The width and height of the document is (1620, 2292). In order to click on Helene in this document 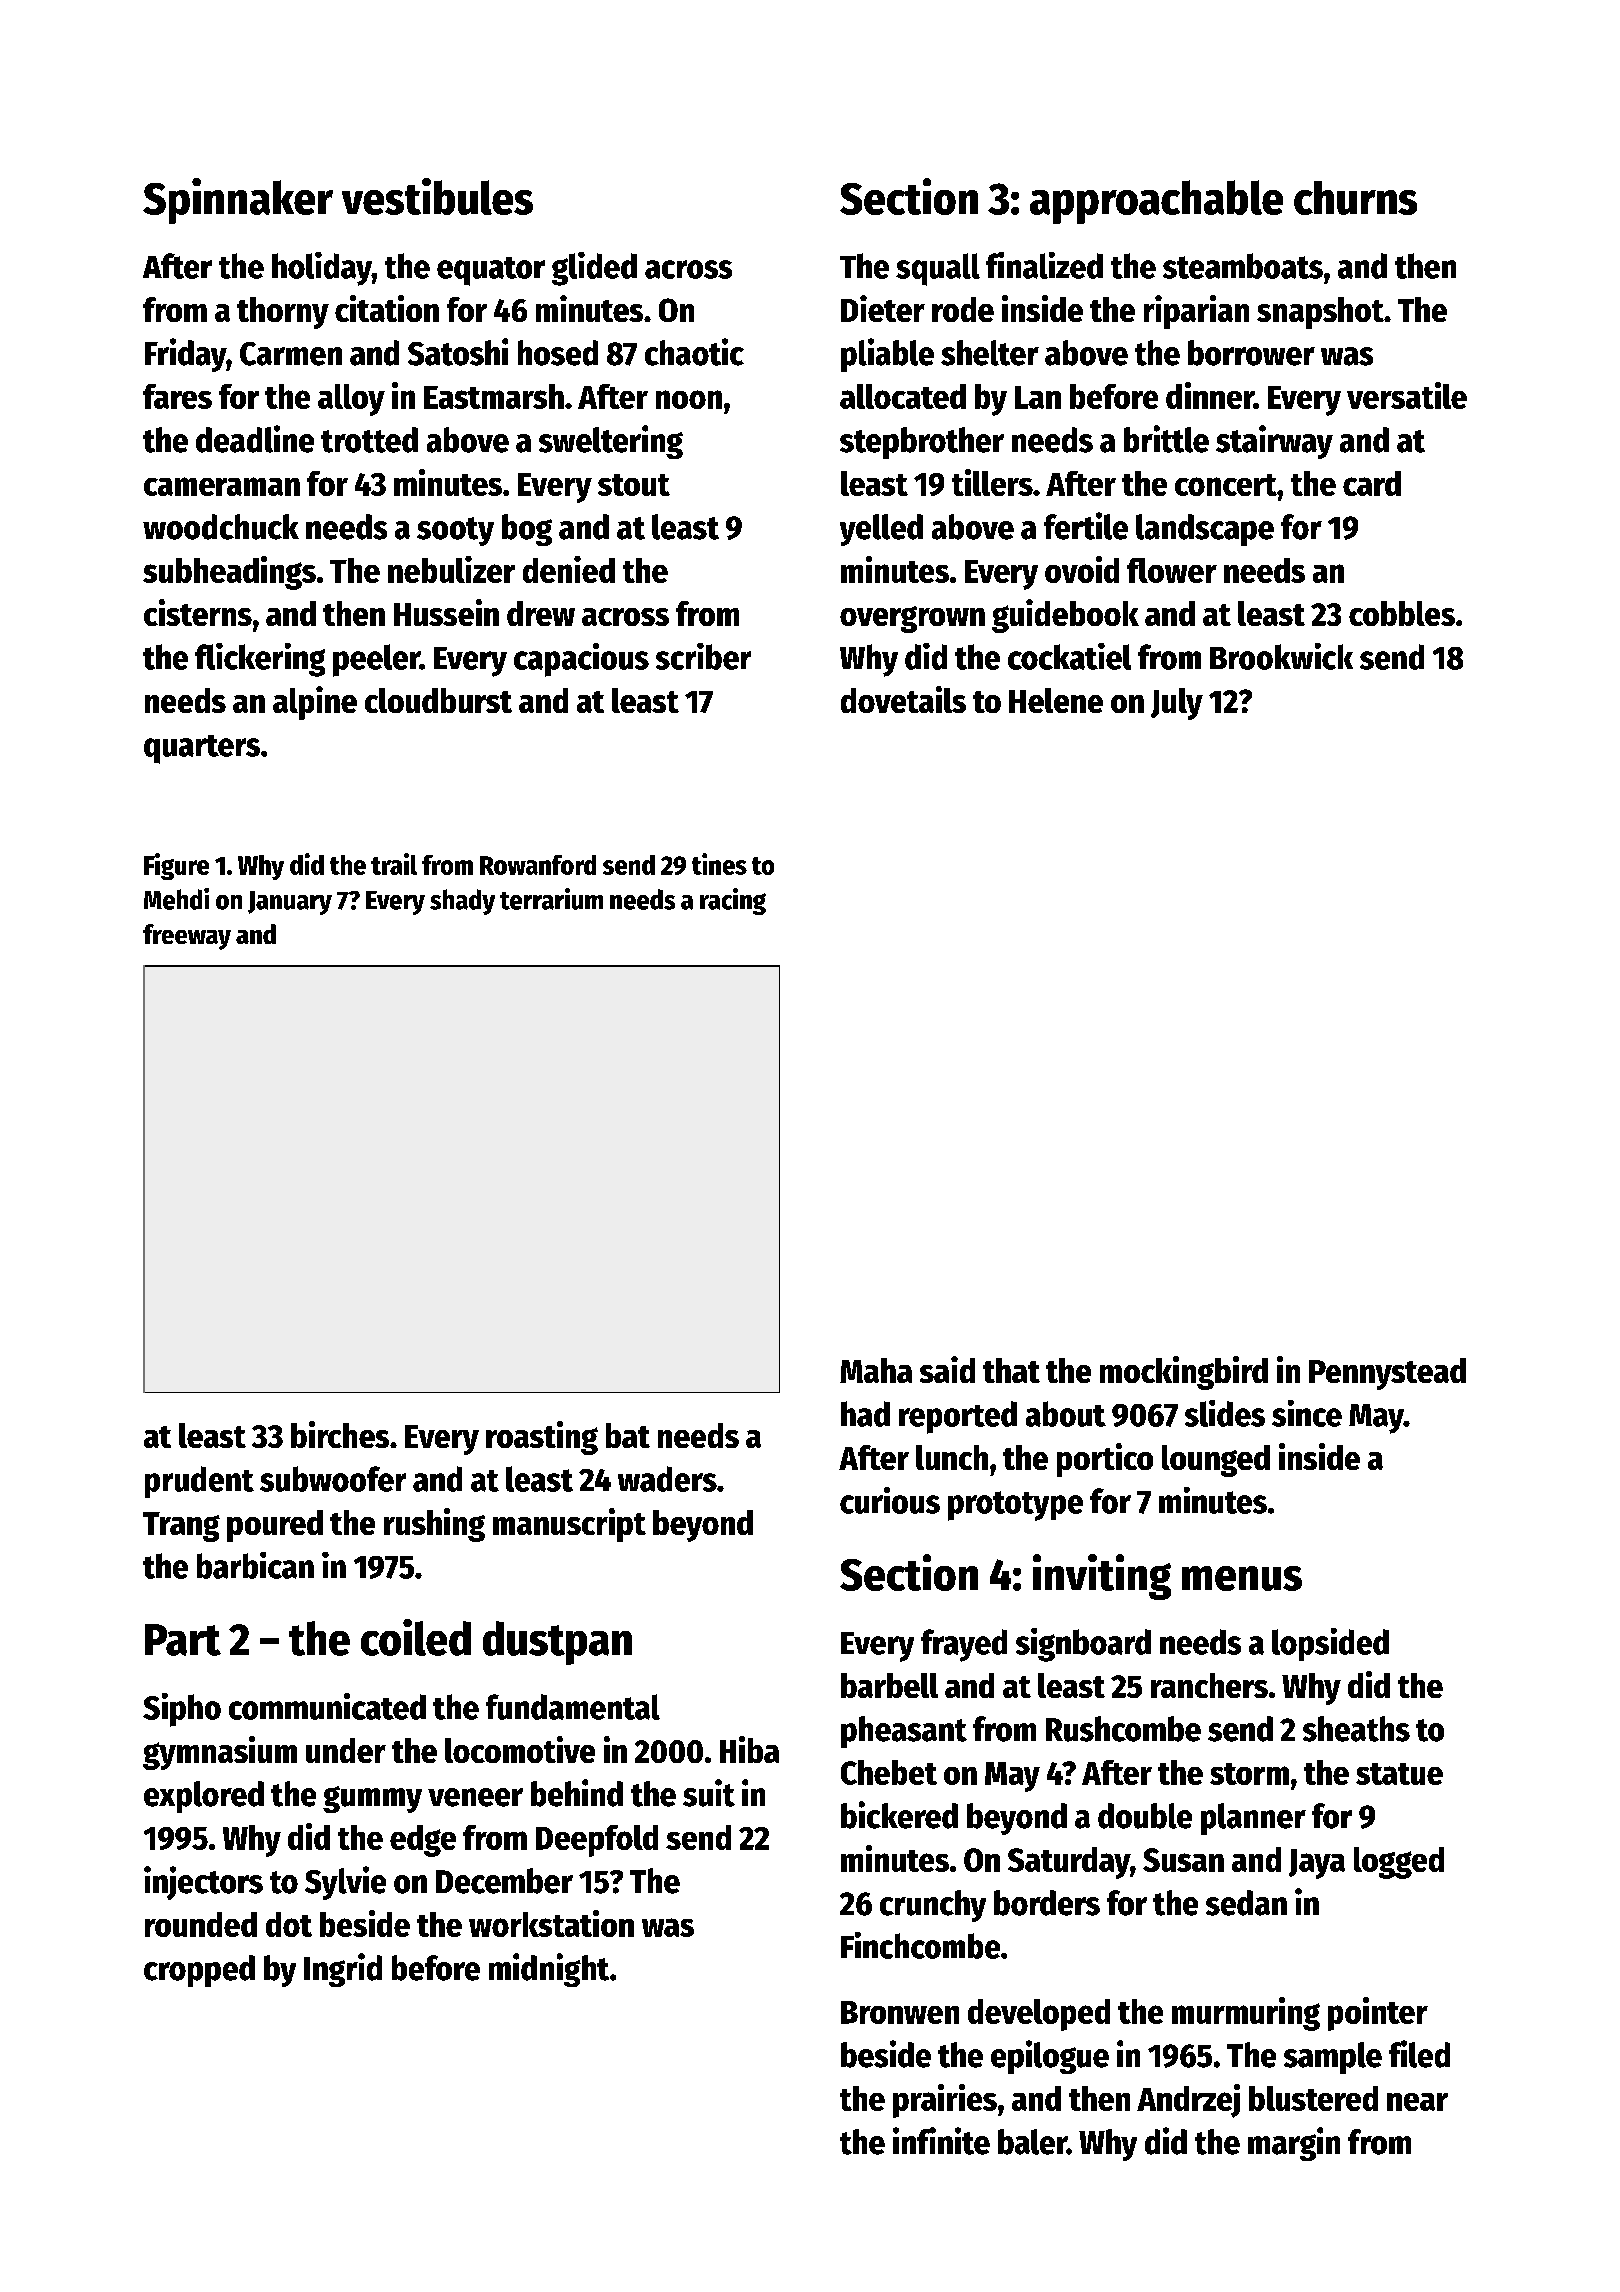, I will do `click(1056, 700)`.
